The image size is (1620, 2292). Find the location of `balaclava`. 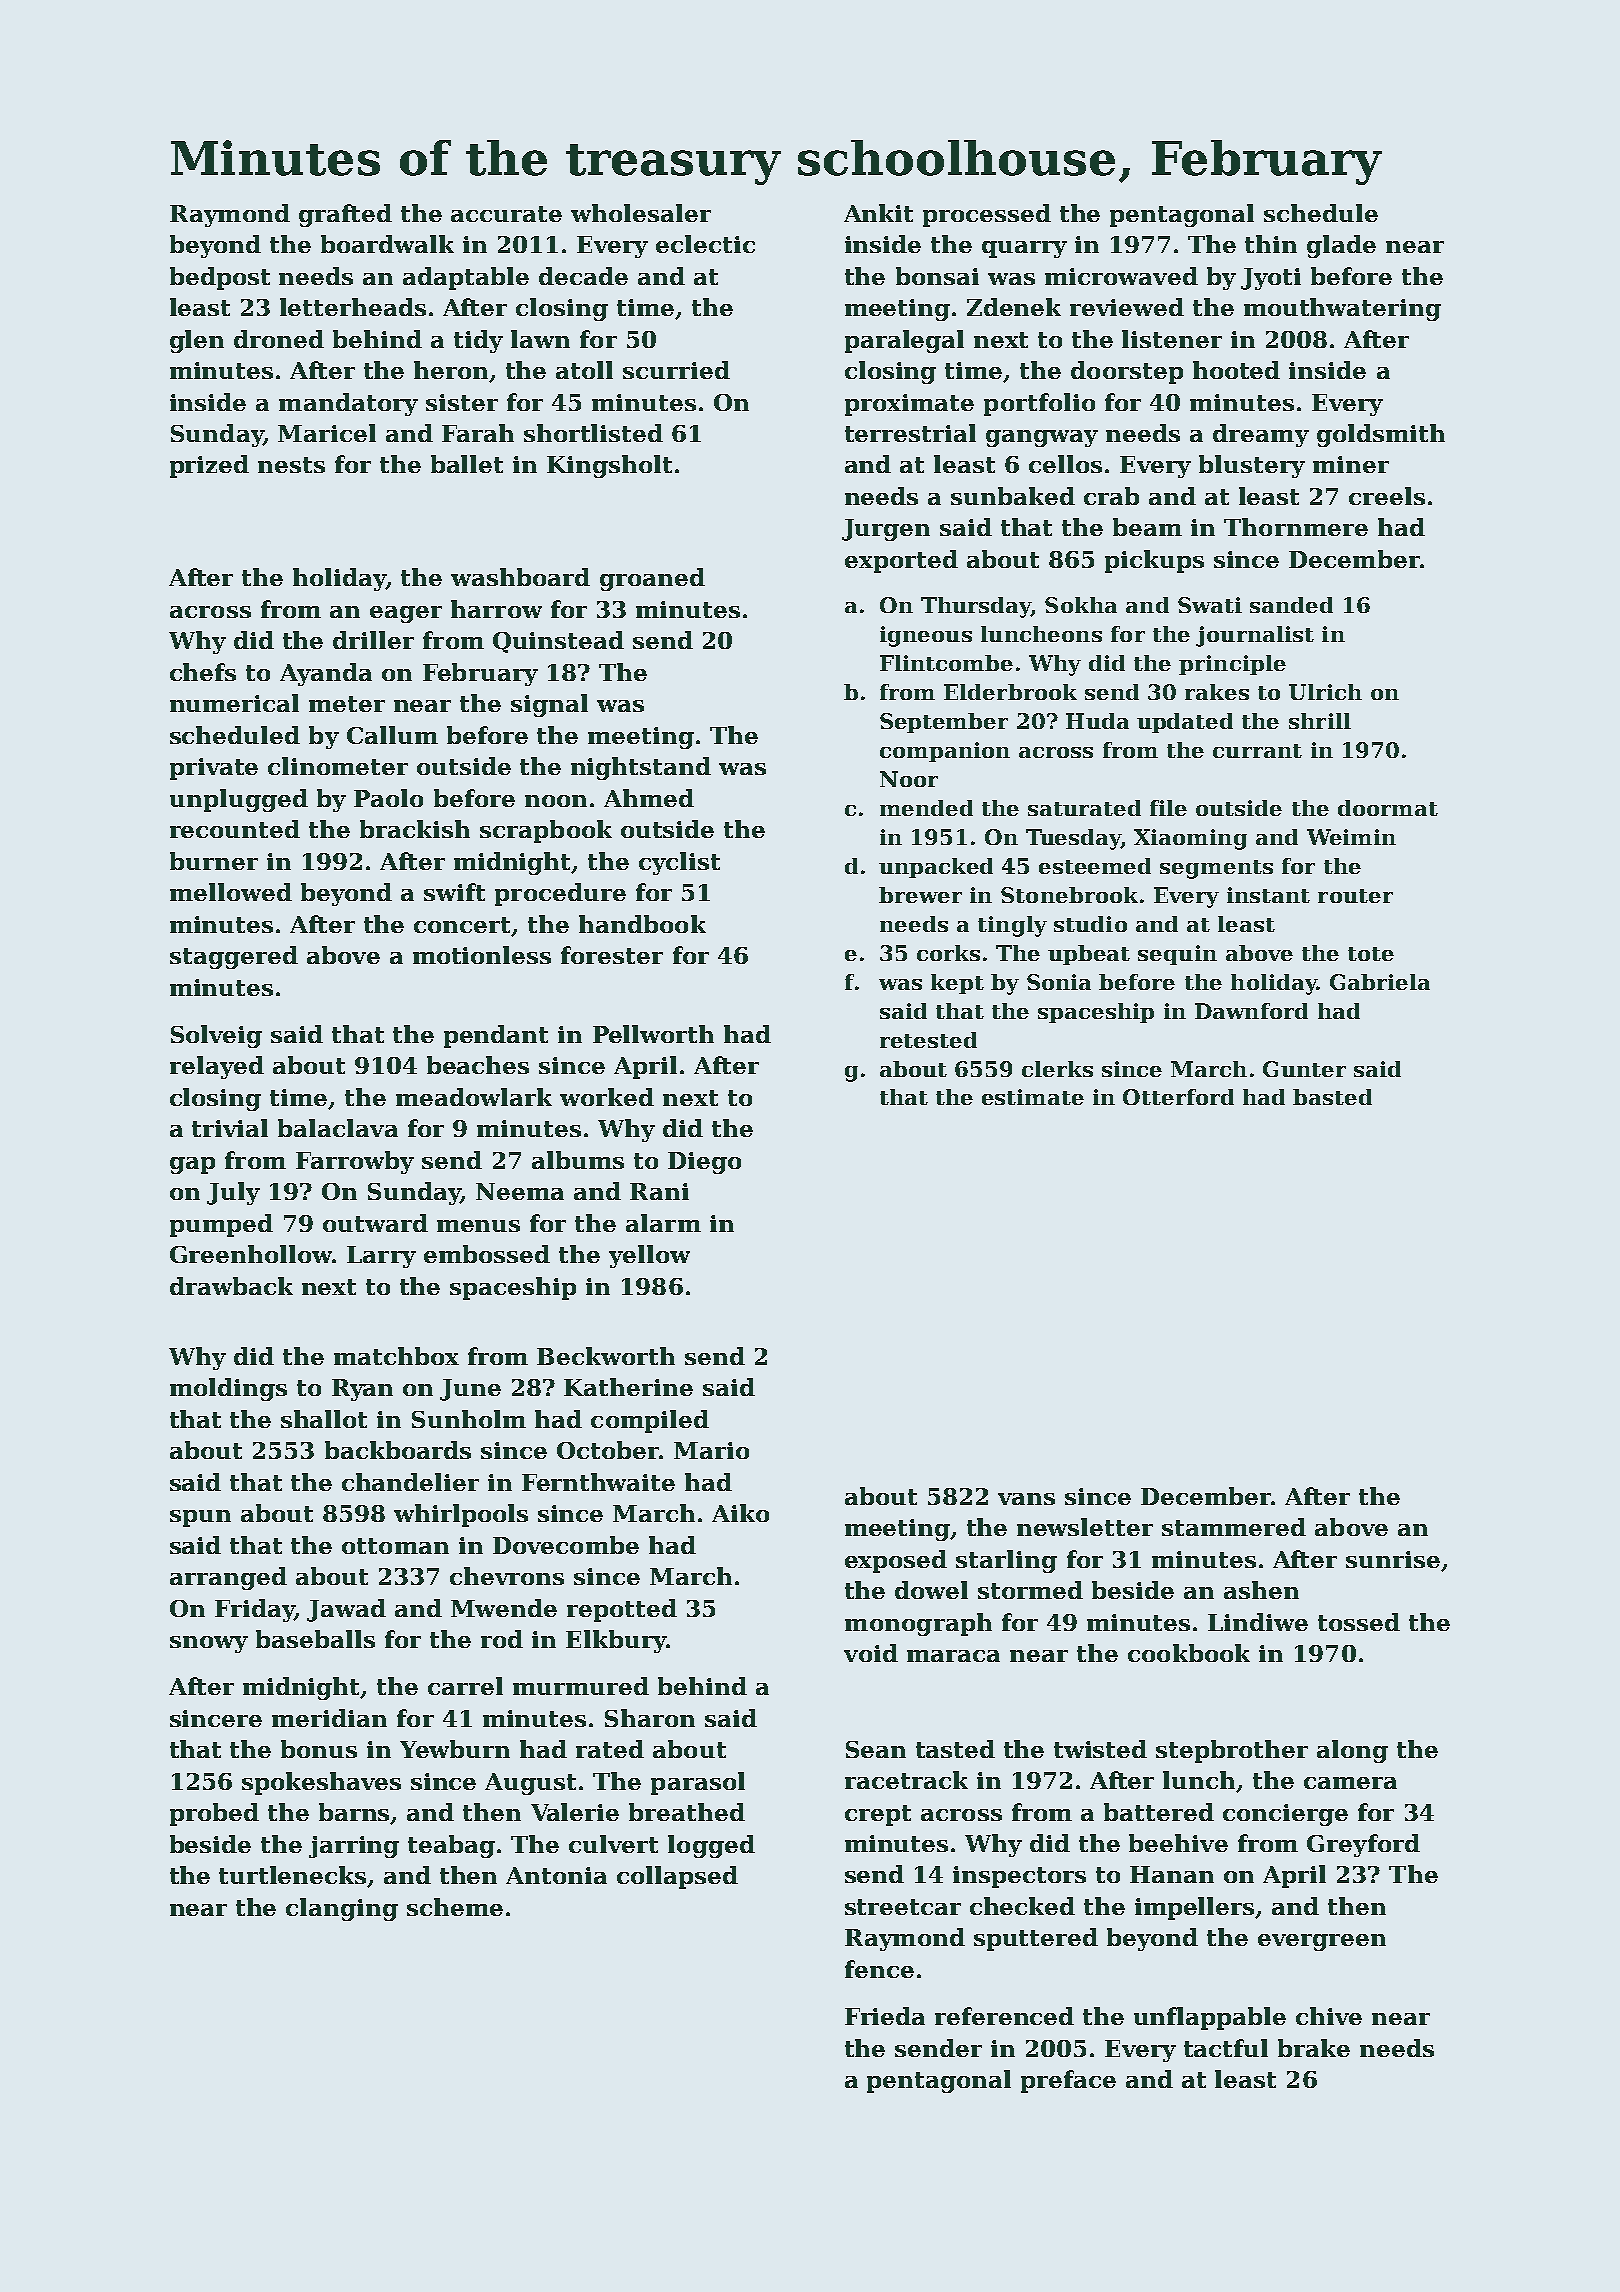

balaclava is located at coordinates (338, 1128).
